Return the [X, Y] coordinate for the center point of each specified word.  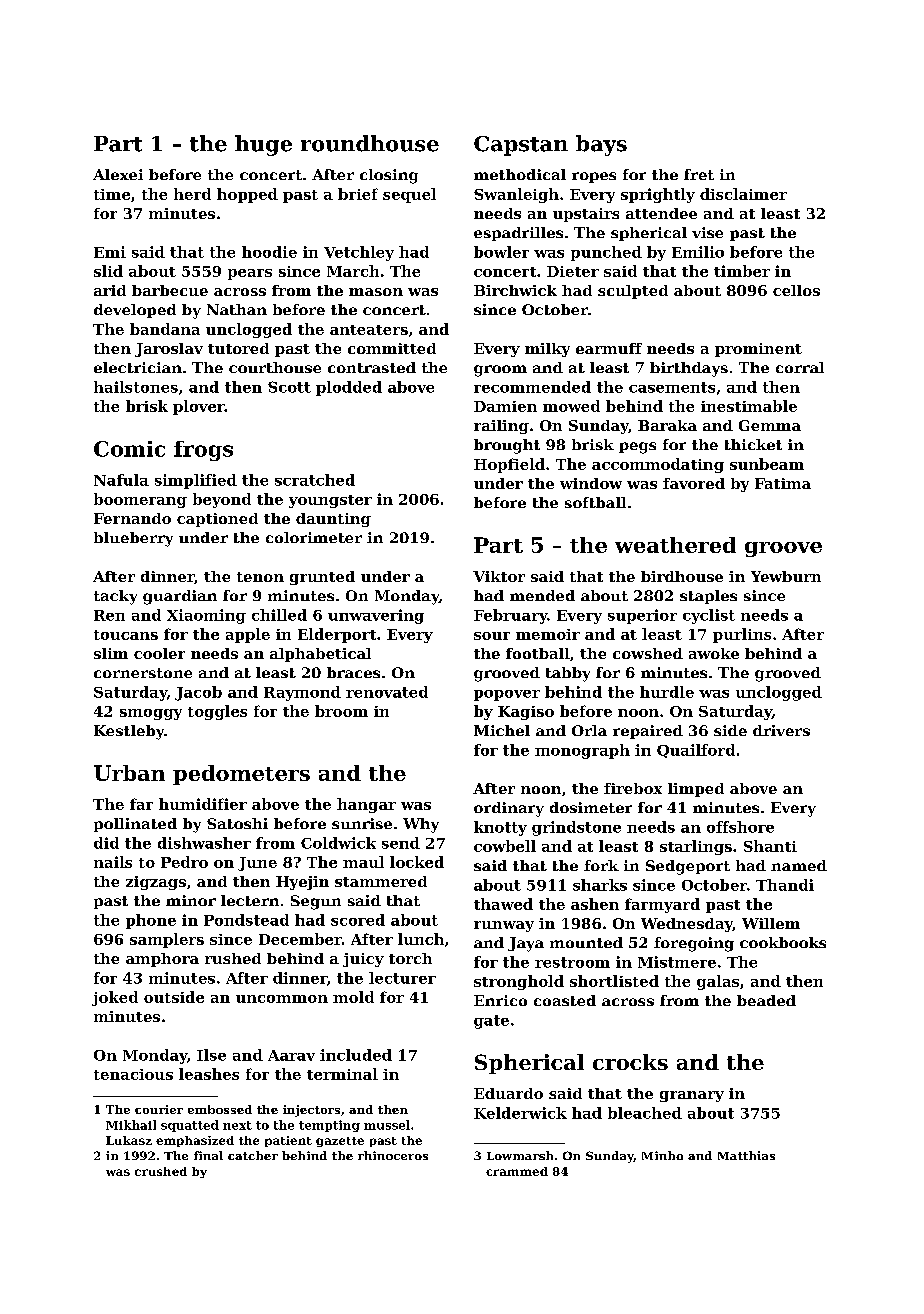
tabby [568, 674]
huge [263, 145]
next [237, 1125]
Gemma [770, 425]
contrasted [372, 367]
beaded [766, 1000]
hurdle [667, 692]
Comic [129, 449]
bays [601, 145]
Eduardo [508, 1093]
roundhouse [370, 143]
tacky [115, 597]
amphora [162, 960]
